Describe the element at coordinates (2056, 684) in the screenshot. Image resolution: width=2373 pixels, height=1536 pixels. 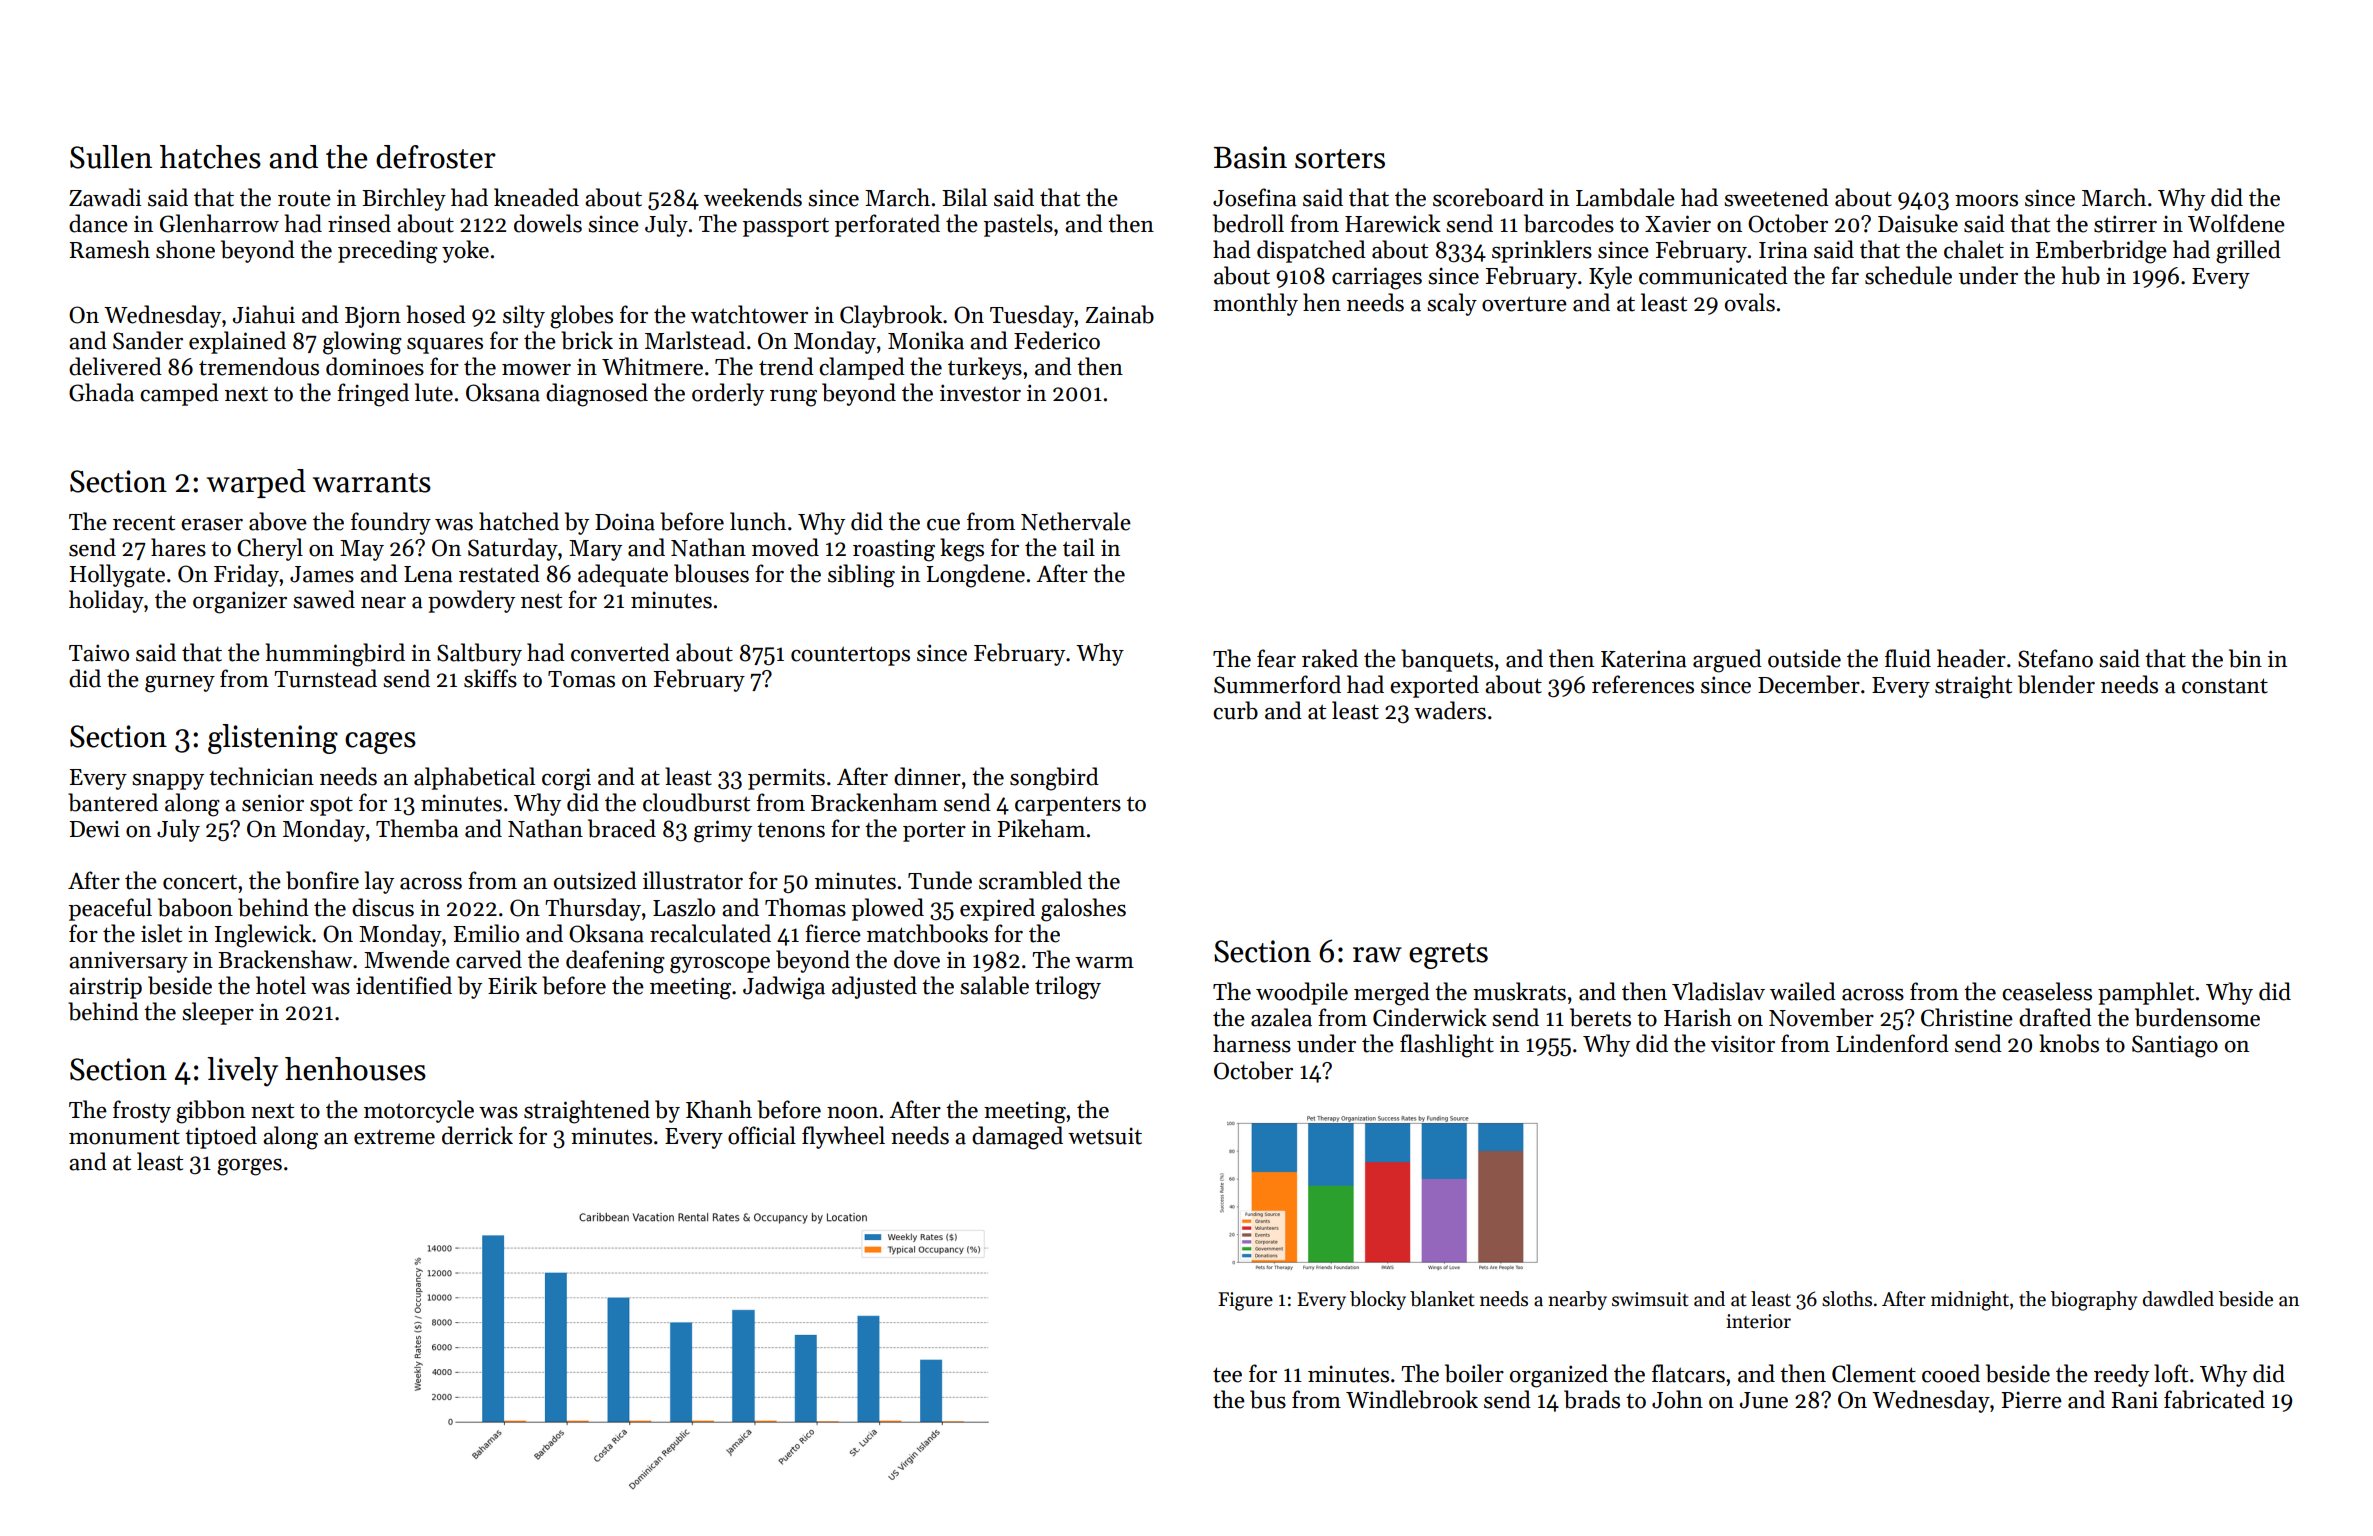
I see `blender` at that location.
